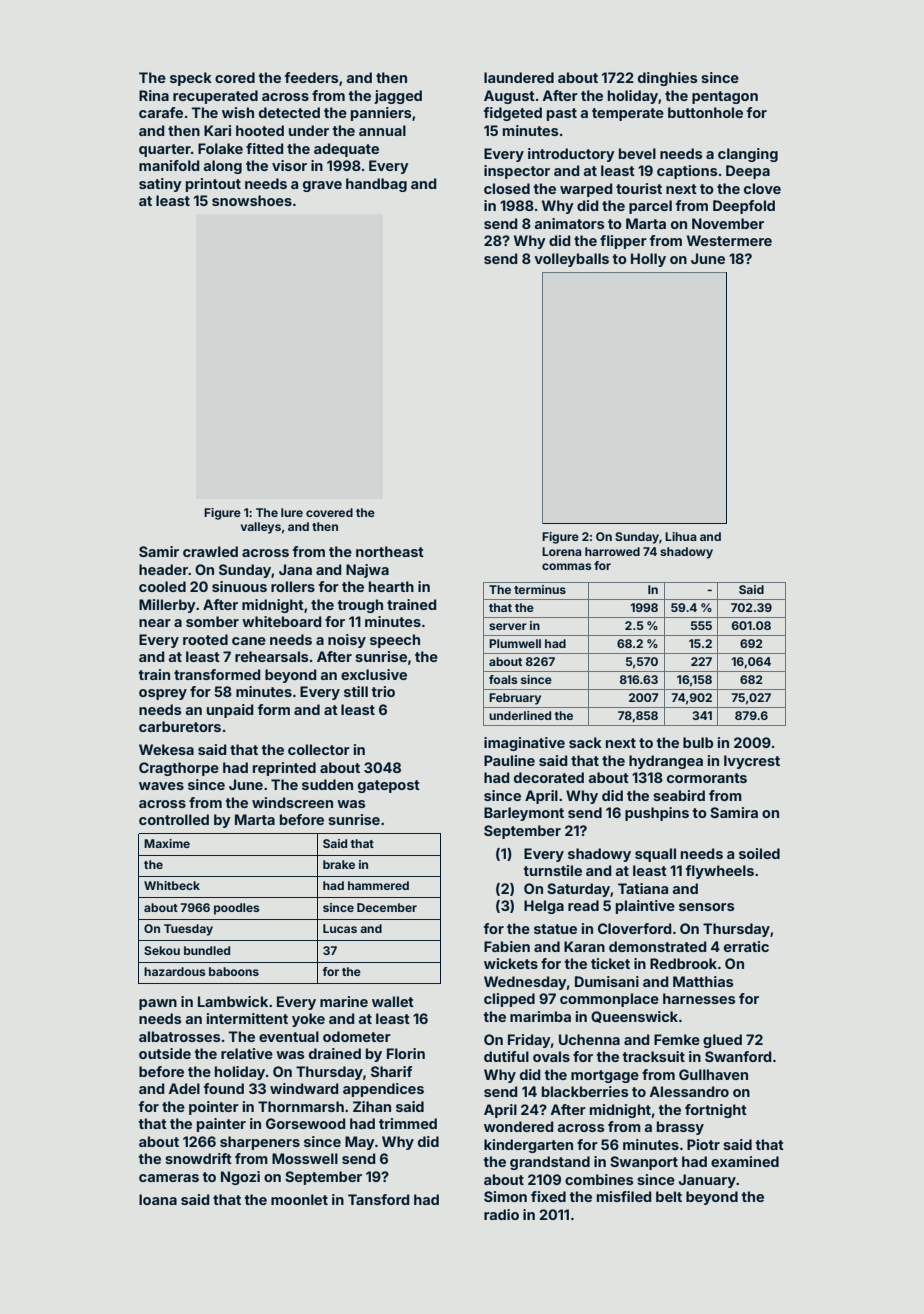 The width and height of the screenshot is (924, 1314). Describe the element at coordinates (154, 95) in the screenshot. I see `Rina` at that location.
